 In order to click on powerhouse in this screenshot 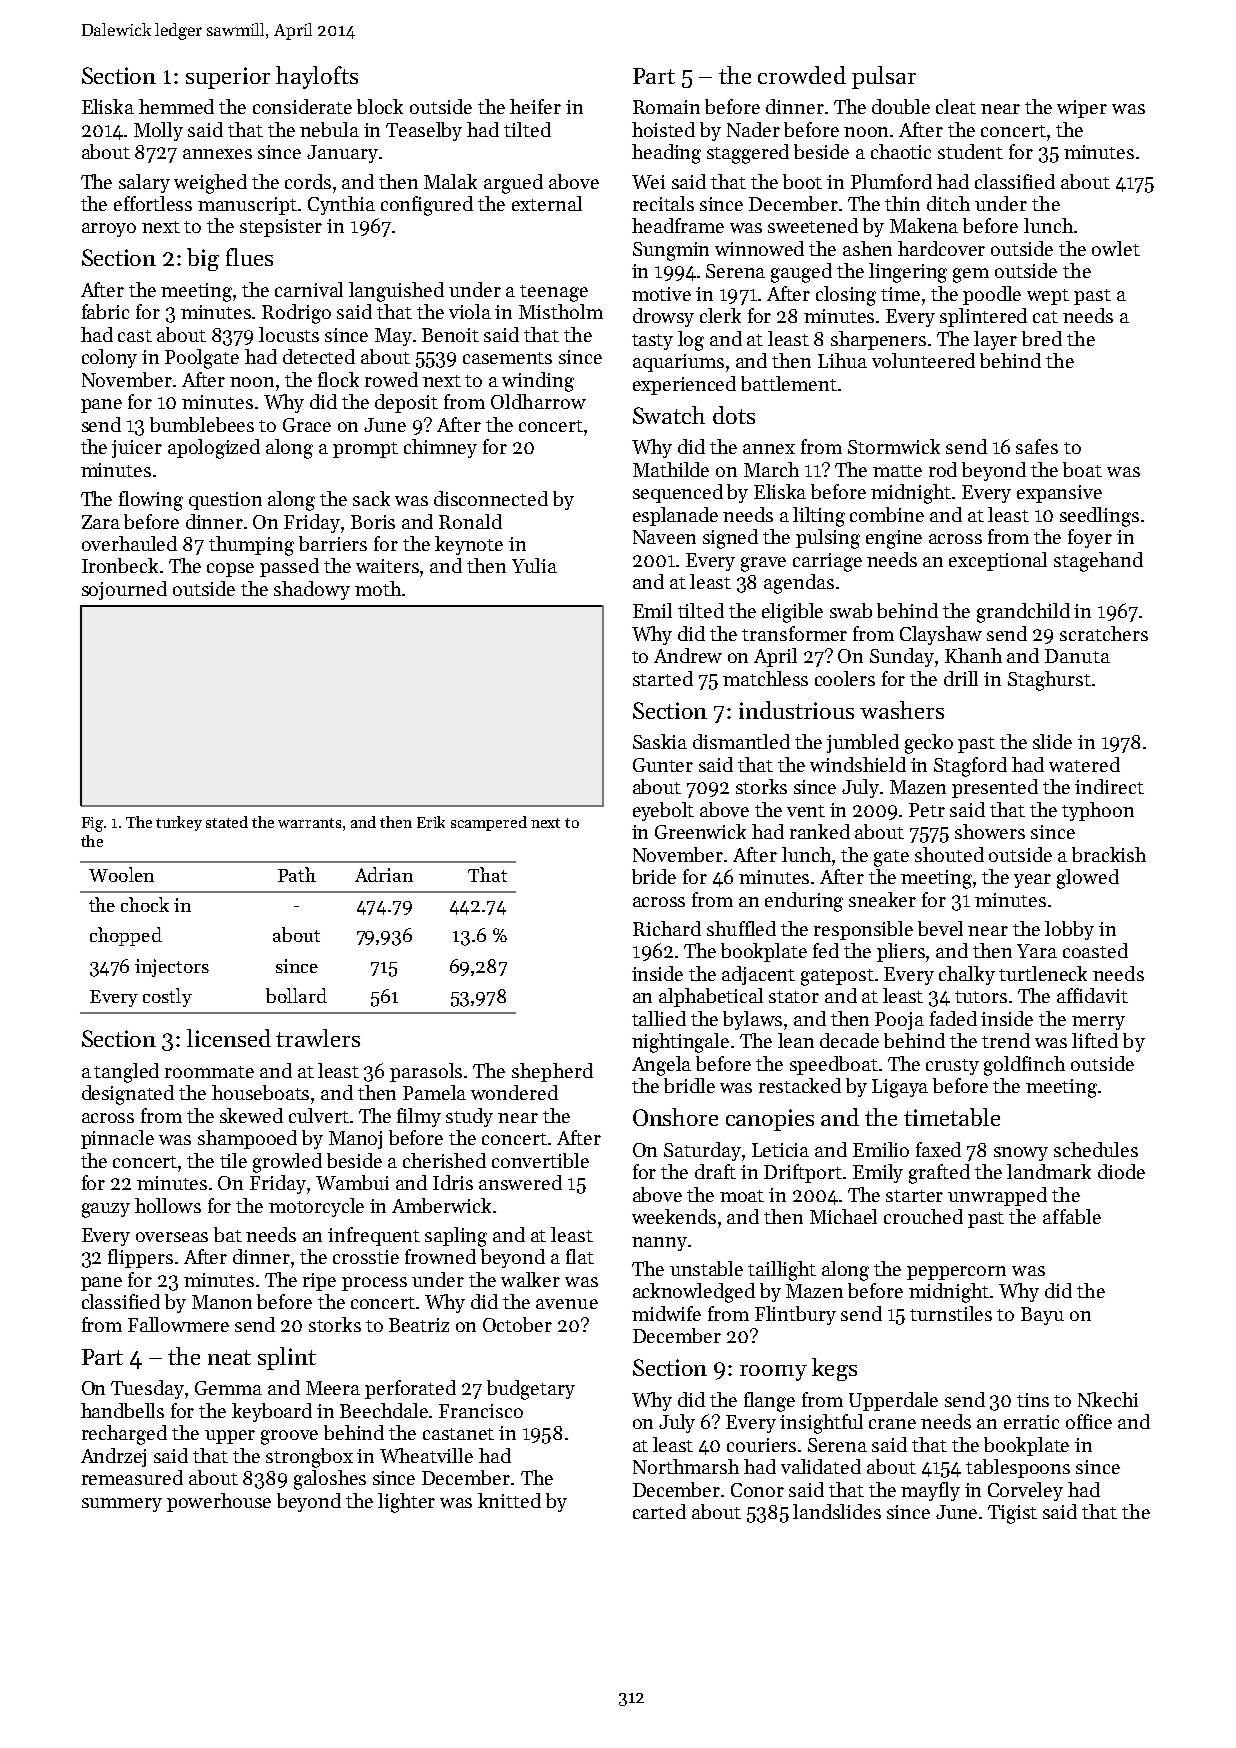, I will do `click(219, 1502)`.
